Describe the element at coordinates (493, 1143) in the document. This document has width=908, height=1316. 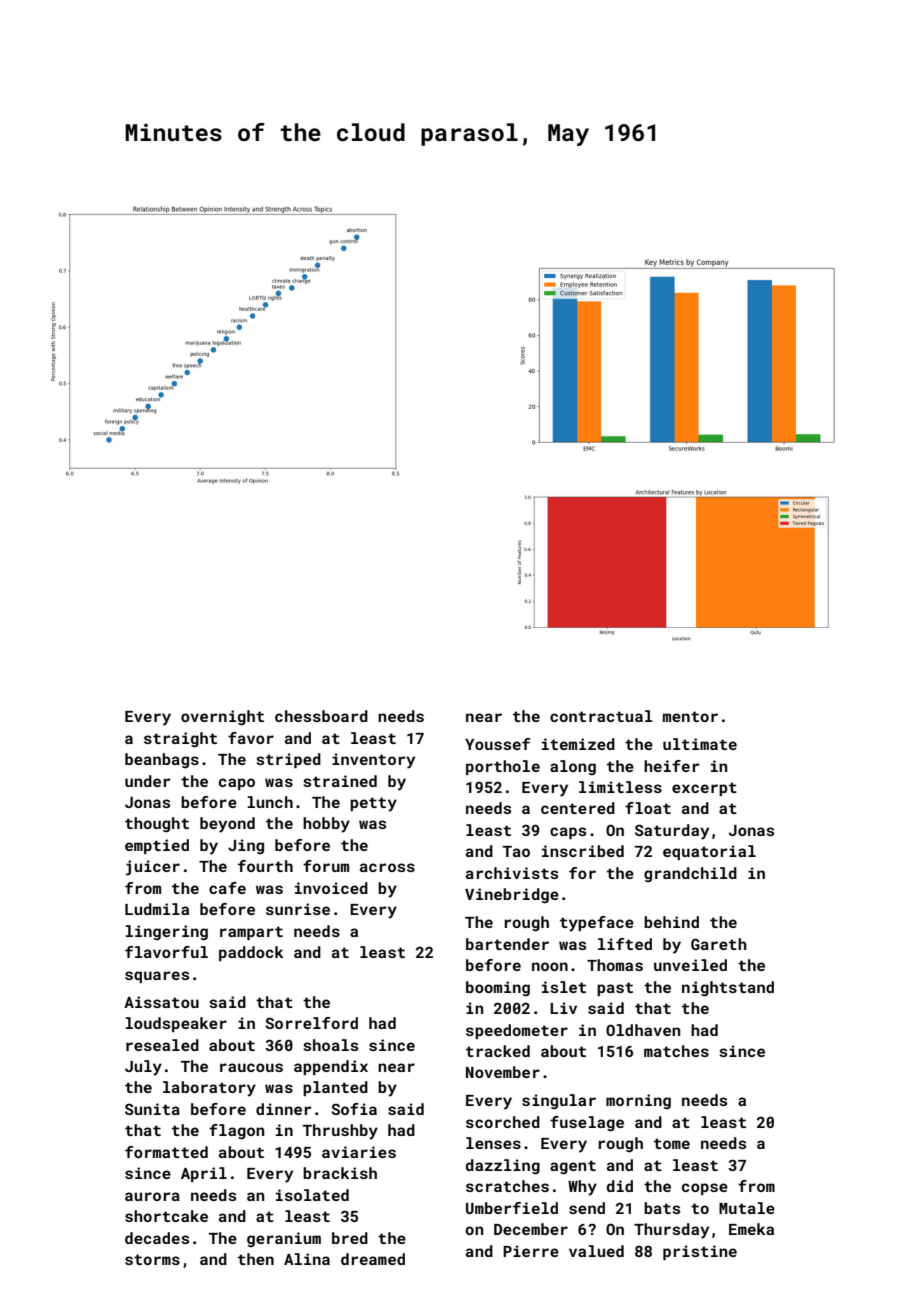
I see `lenses` at that location.
